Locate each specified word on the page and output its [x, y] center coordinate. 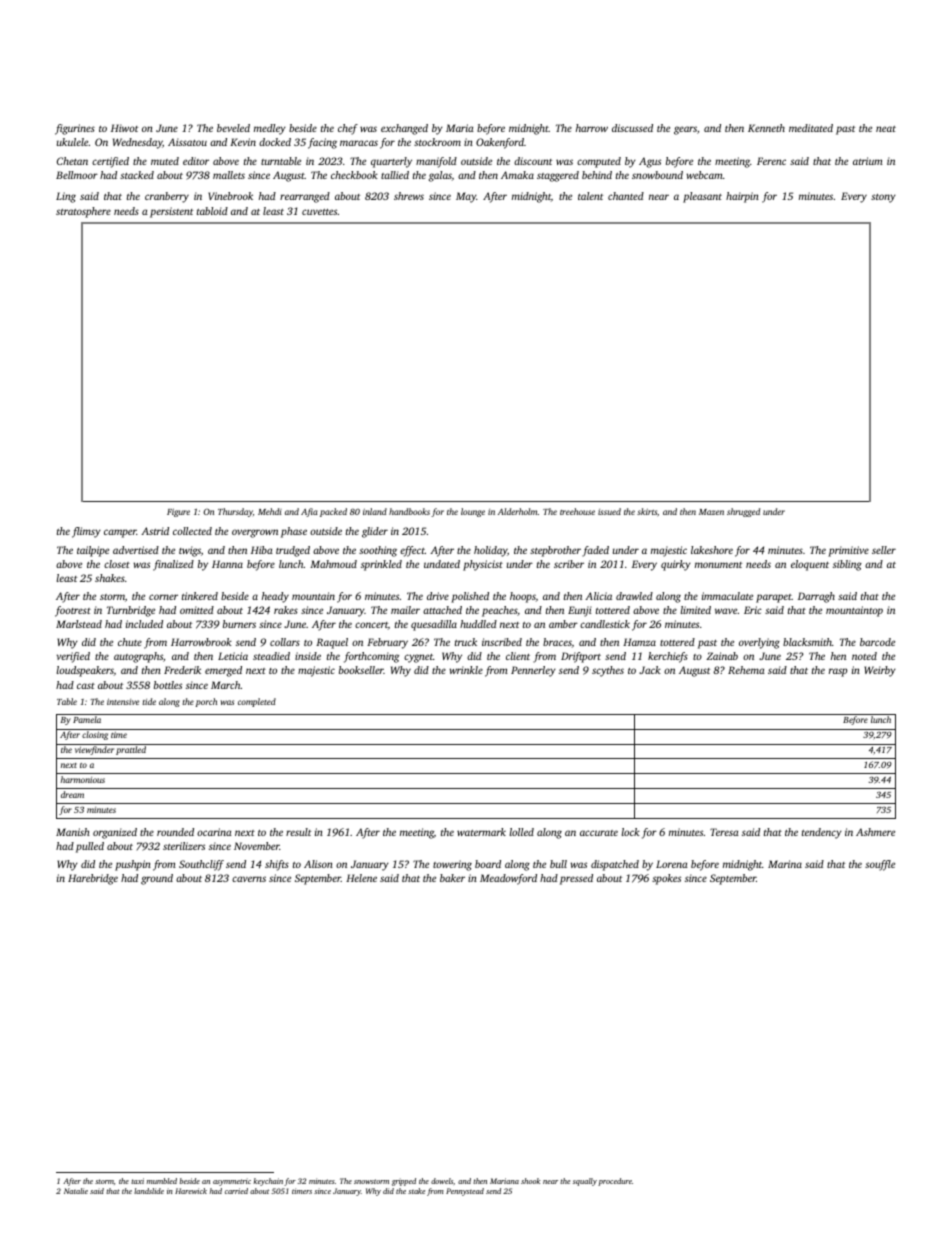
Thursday [235, 512]
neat [886, 129]
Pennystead [465, 1192]
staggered [558, 176]
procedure [615, 1182]
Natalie [76, 1191]
